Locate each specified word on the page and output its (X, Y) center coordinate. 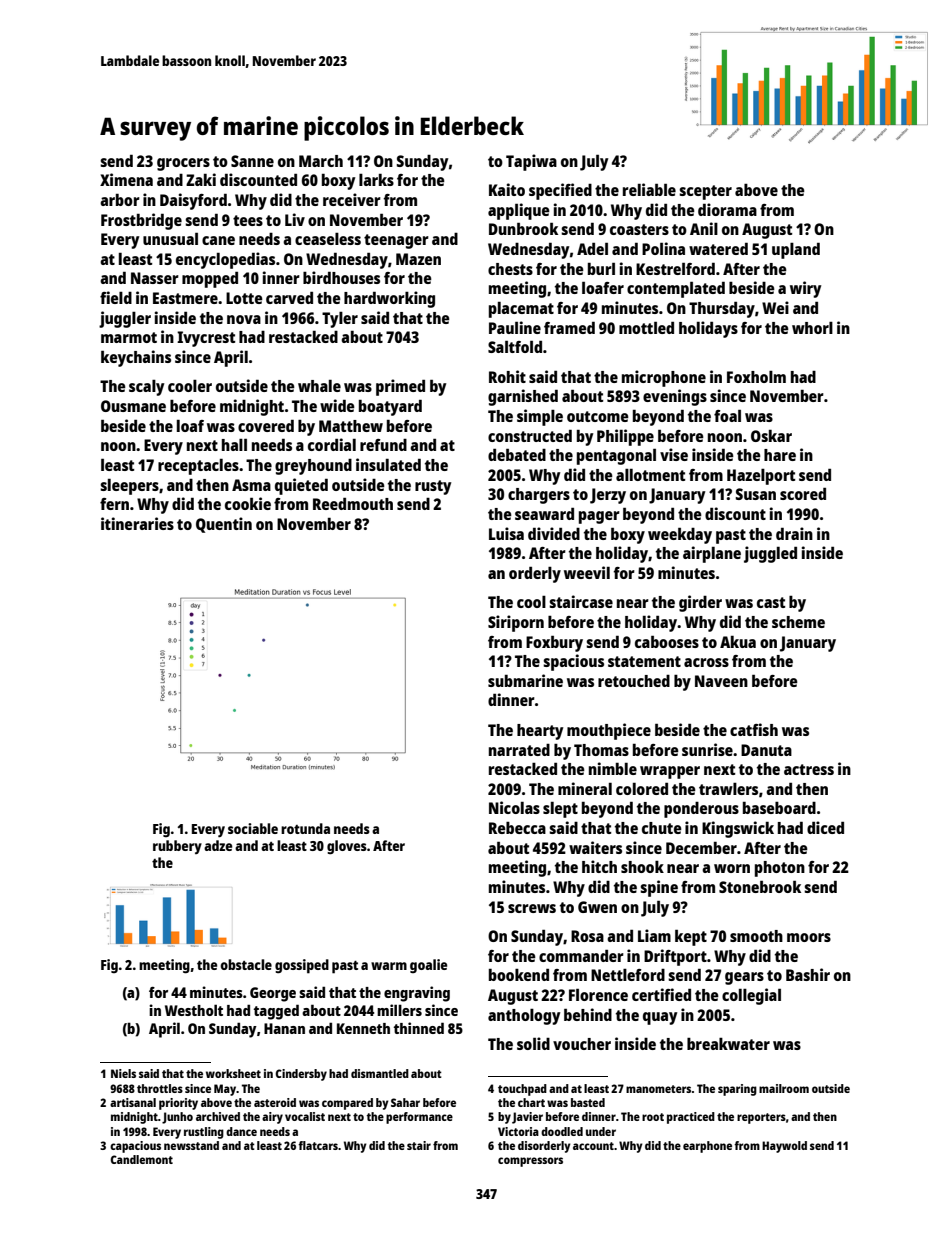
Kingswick (738, 829)
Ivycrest (206, 339)
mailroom (784, 1088)
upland (796, 250)
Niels (123, 1073)
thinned (419, 1028)
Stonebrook (760, 886)
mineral (585, 788)
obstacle (246, 964)
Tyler (340, 320)
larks (376, 180)
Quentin (224, 525)
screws (532, 908)
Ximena (126, 179)
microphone (664, 378)
